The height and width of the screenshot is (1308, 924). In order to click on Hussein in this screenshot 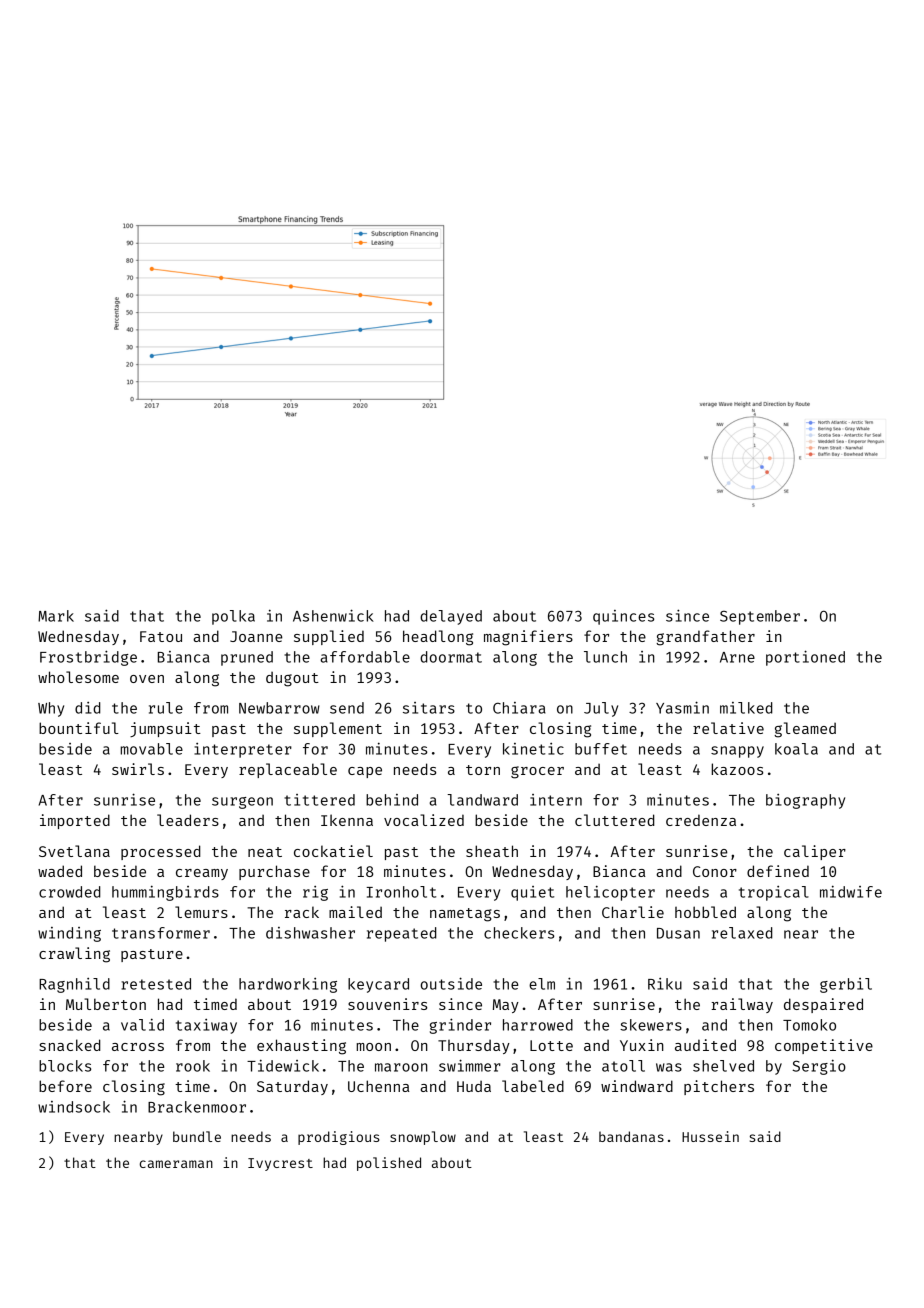, I will do `click(710, 1136)`.
